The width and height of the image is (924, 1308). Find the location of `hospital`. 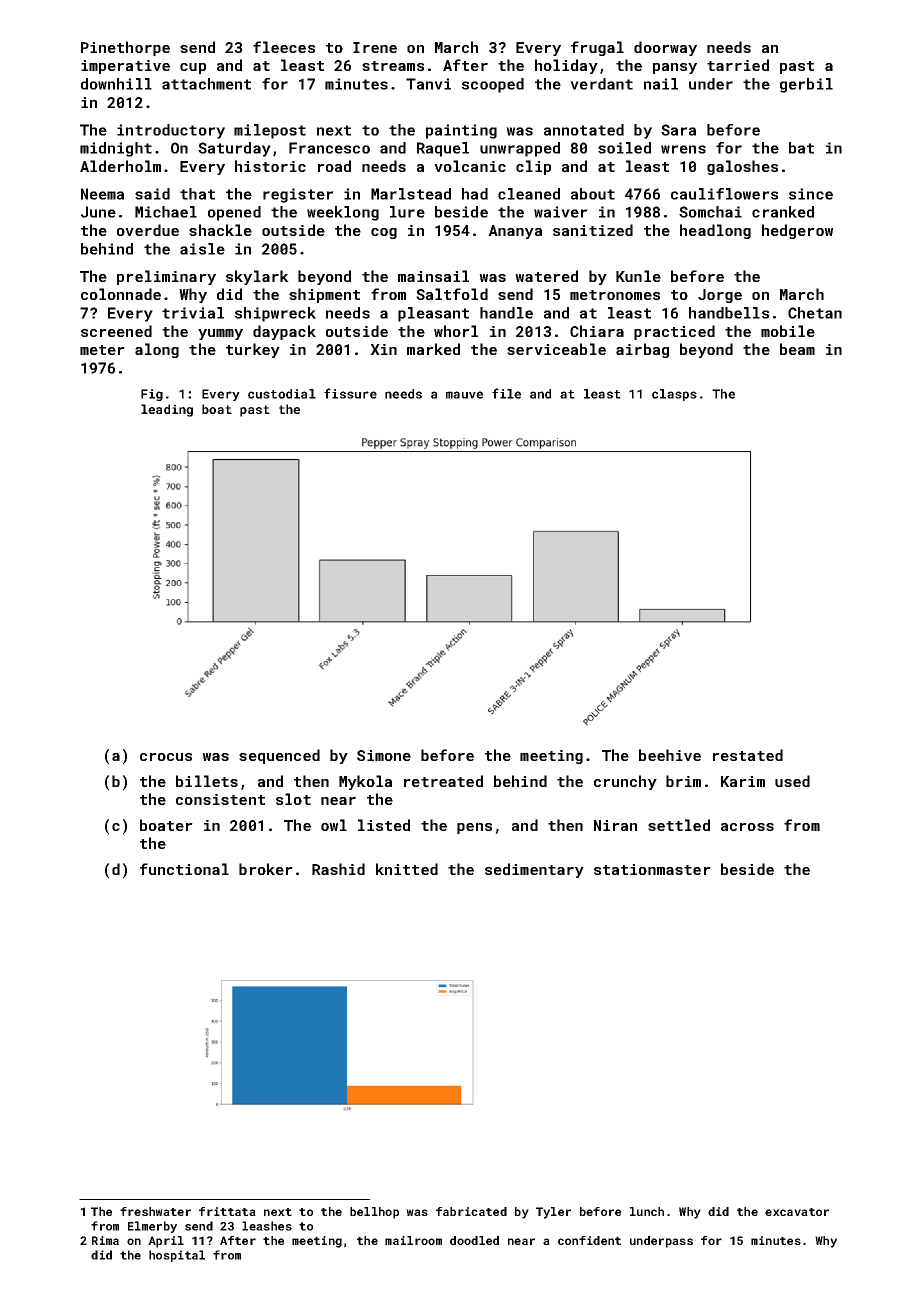

hospital is located at coordinates (177, 1256).
